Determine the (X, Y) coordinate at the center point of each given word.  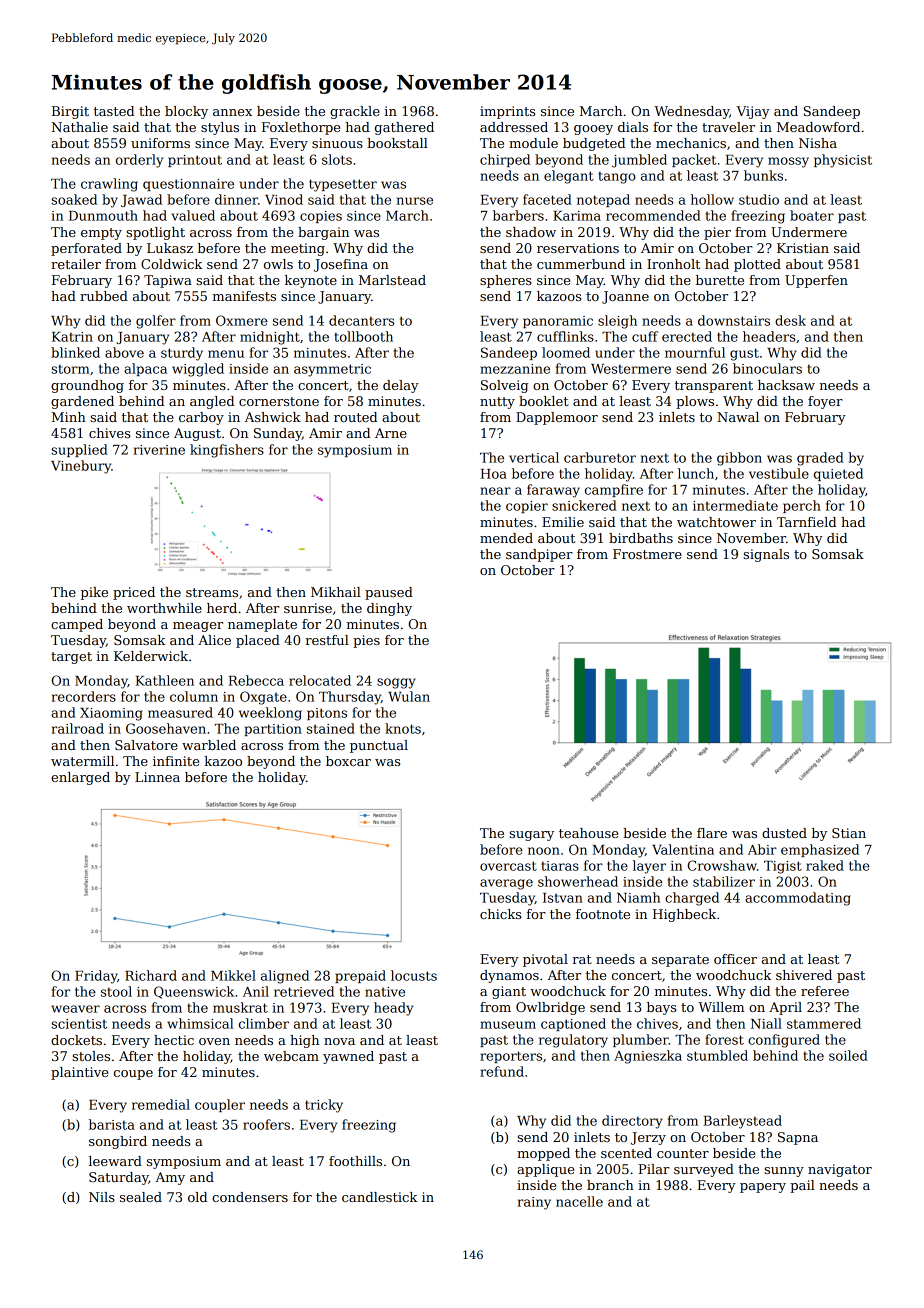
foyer (825, 402)
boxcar (348, 761)
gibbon (739, 459)
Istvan (563, 898)
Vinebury (81, 467)
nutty (497, 403)
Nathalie (80, 127)
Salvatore (146, 745)
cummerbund (581, 264)
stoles (91, 1056)
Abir (762, 849)
